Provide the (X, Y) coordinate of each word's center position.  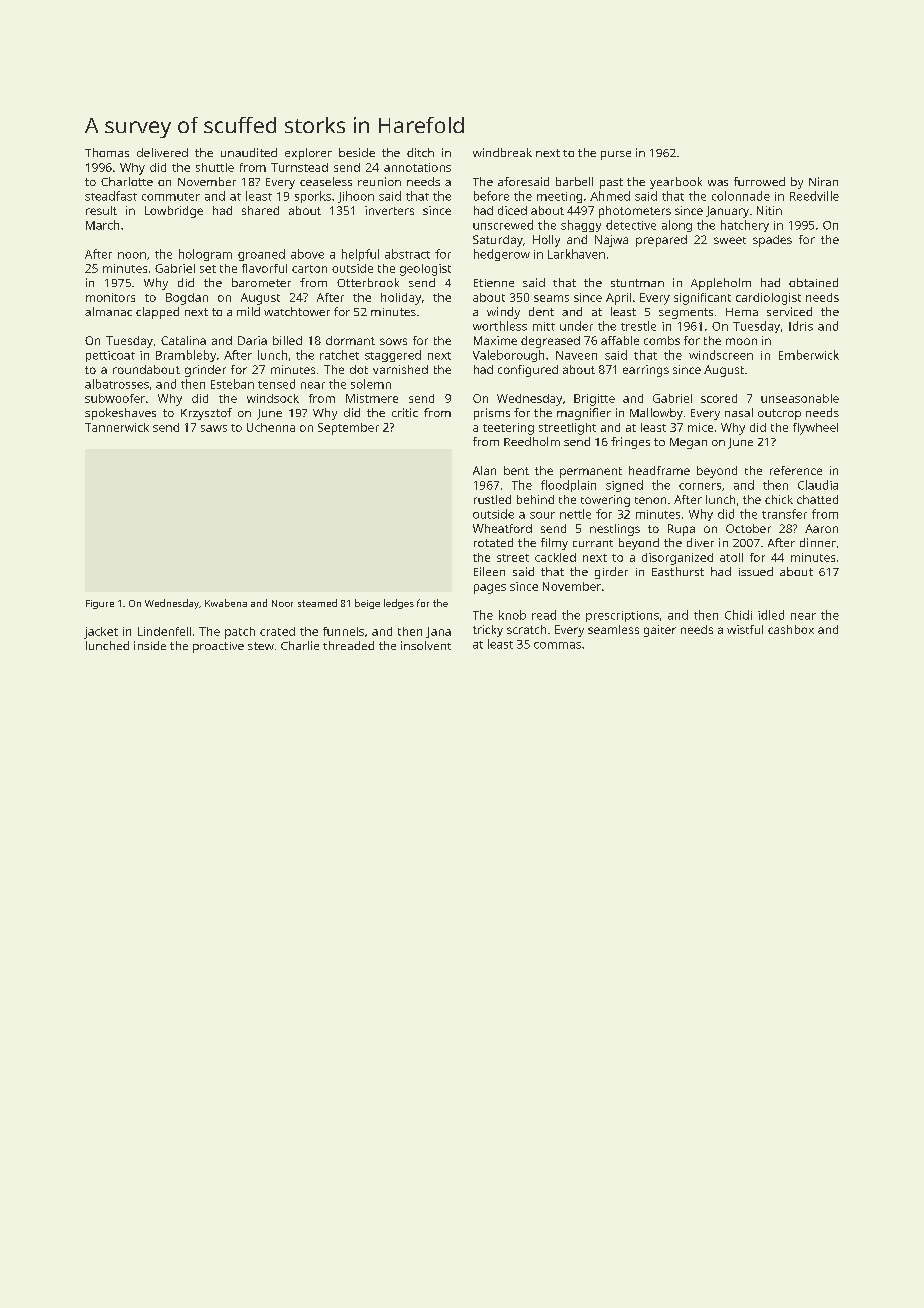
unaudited (249, 152)
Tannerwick (117, 427)
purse (616, 155)
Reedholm (532, 441)
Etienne (494, 283)
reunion (379, 181)
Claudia (818, 485)
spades (772, 241)
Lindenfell (164, 631)
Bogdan (187, 299)
